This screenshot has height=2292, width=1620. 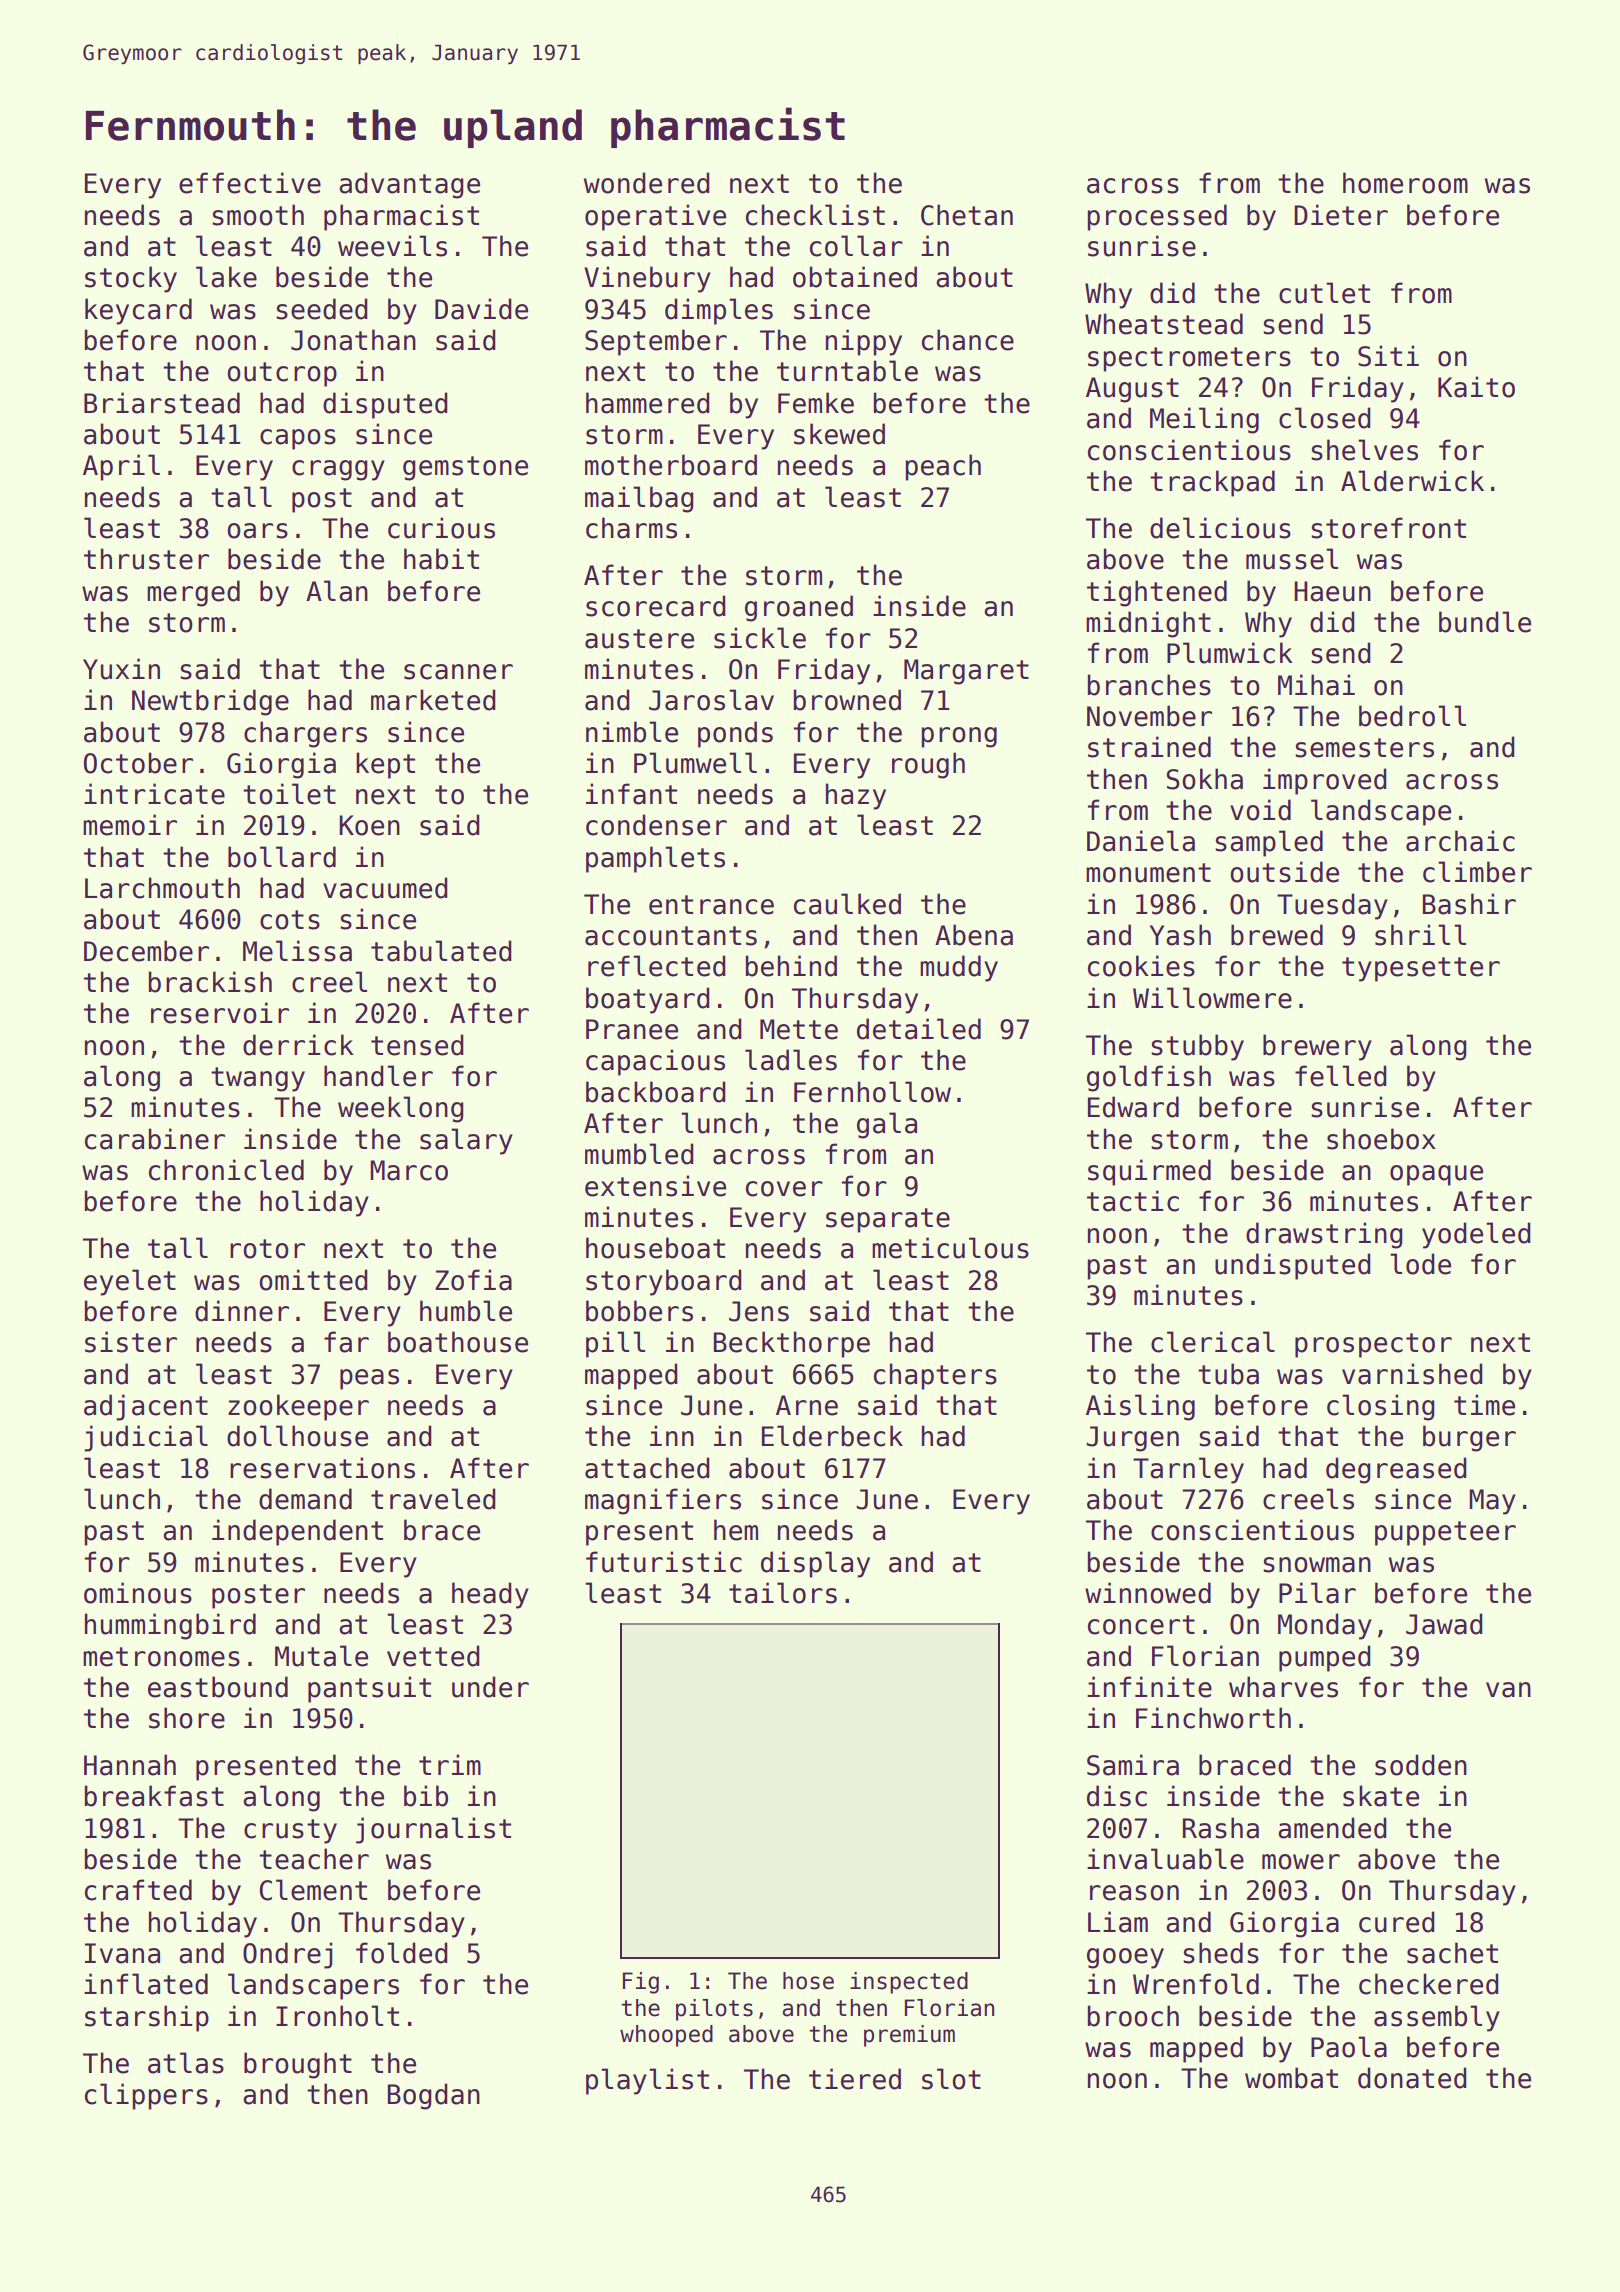 What do you see at coordinates (434, 2096) in the screenshot?
I see `Bogdan` at bounding box center [434, 2096].
